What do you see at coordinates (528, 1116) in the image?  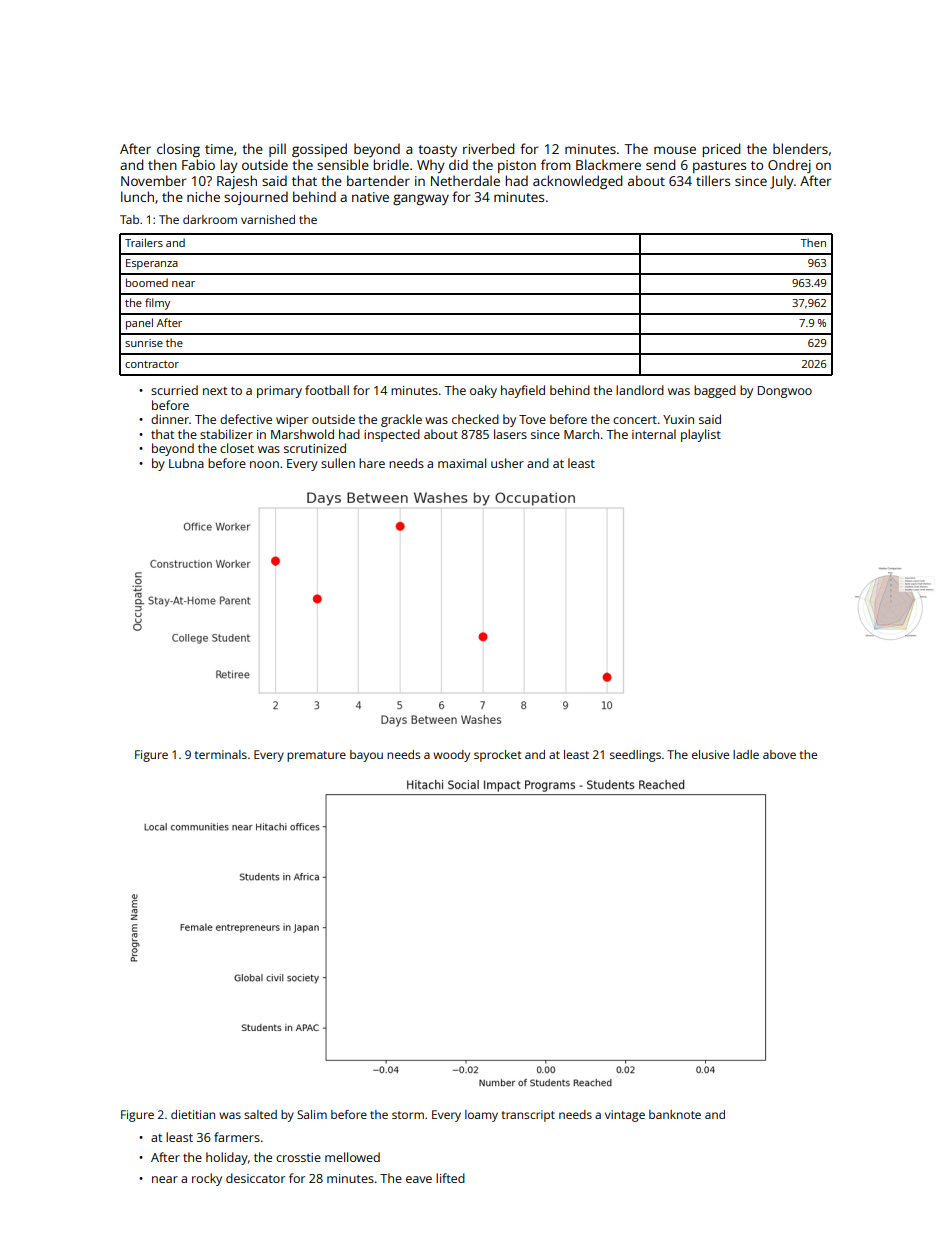 I see `transcript` at bounding box center [528, 1116].
